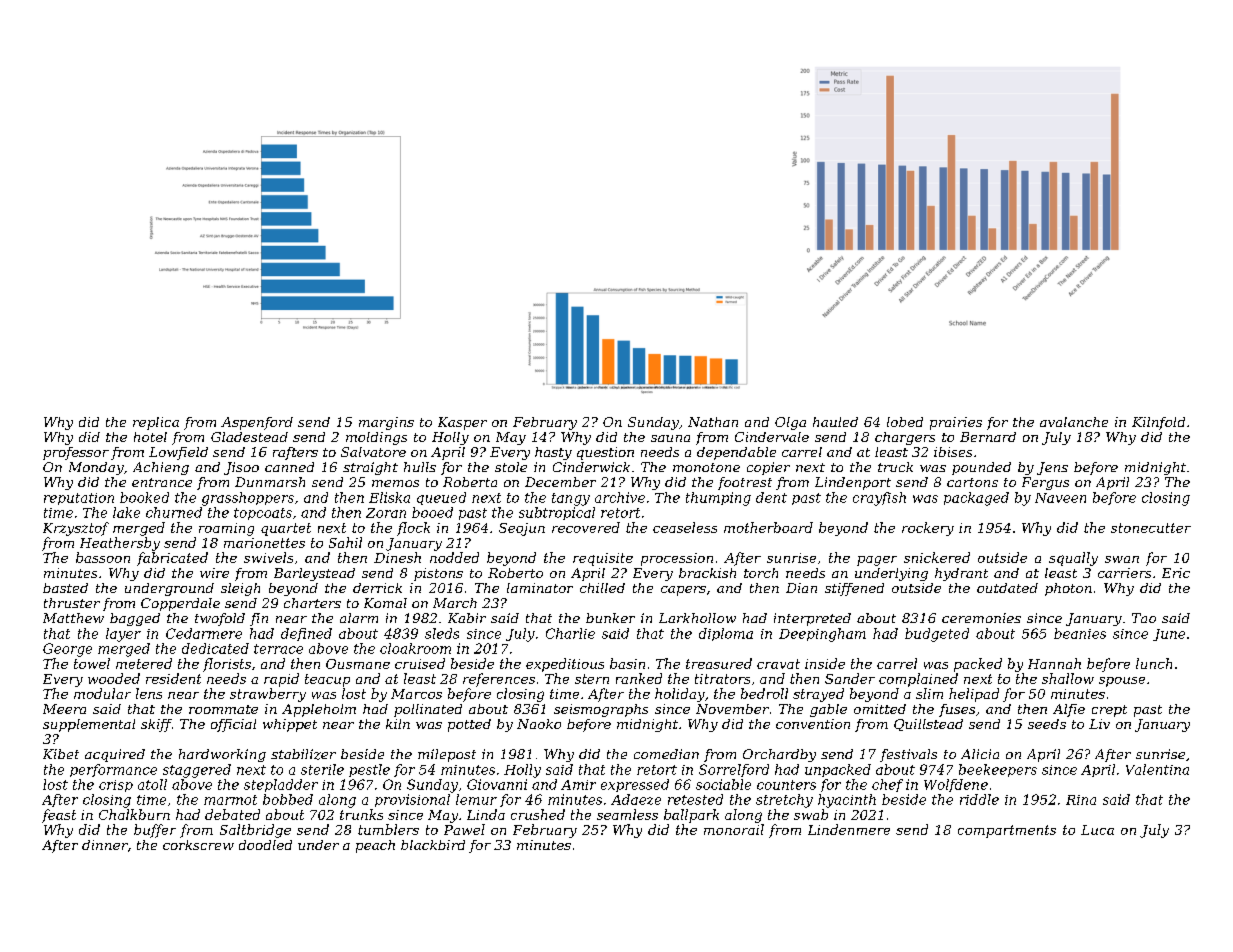  What do you see at coordinates (627, 663) in the screenshot?
I see `basin` at bounding box center [627, 663].
